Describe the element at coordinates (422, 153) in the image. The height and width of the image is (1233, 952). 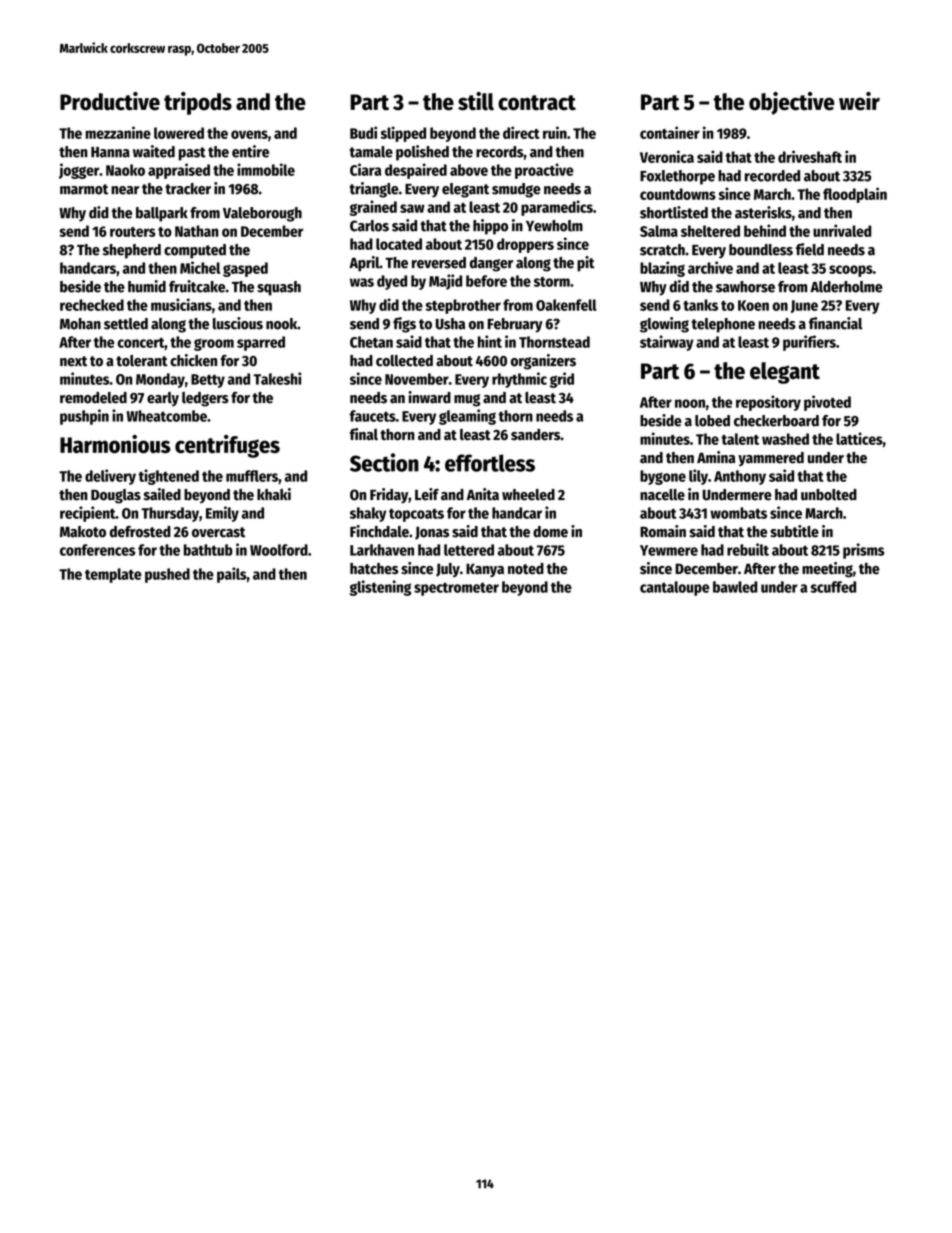
I see `polished` at that location.
